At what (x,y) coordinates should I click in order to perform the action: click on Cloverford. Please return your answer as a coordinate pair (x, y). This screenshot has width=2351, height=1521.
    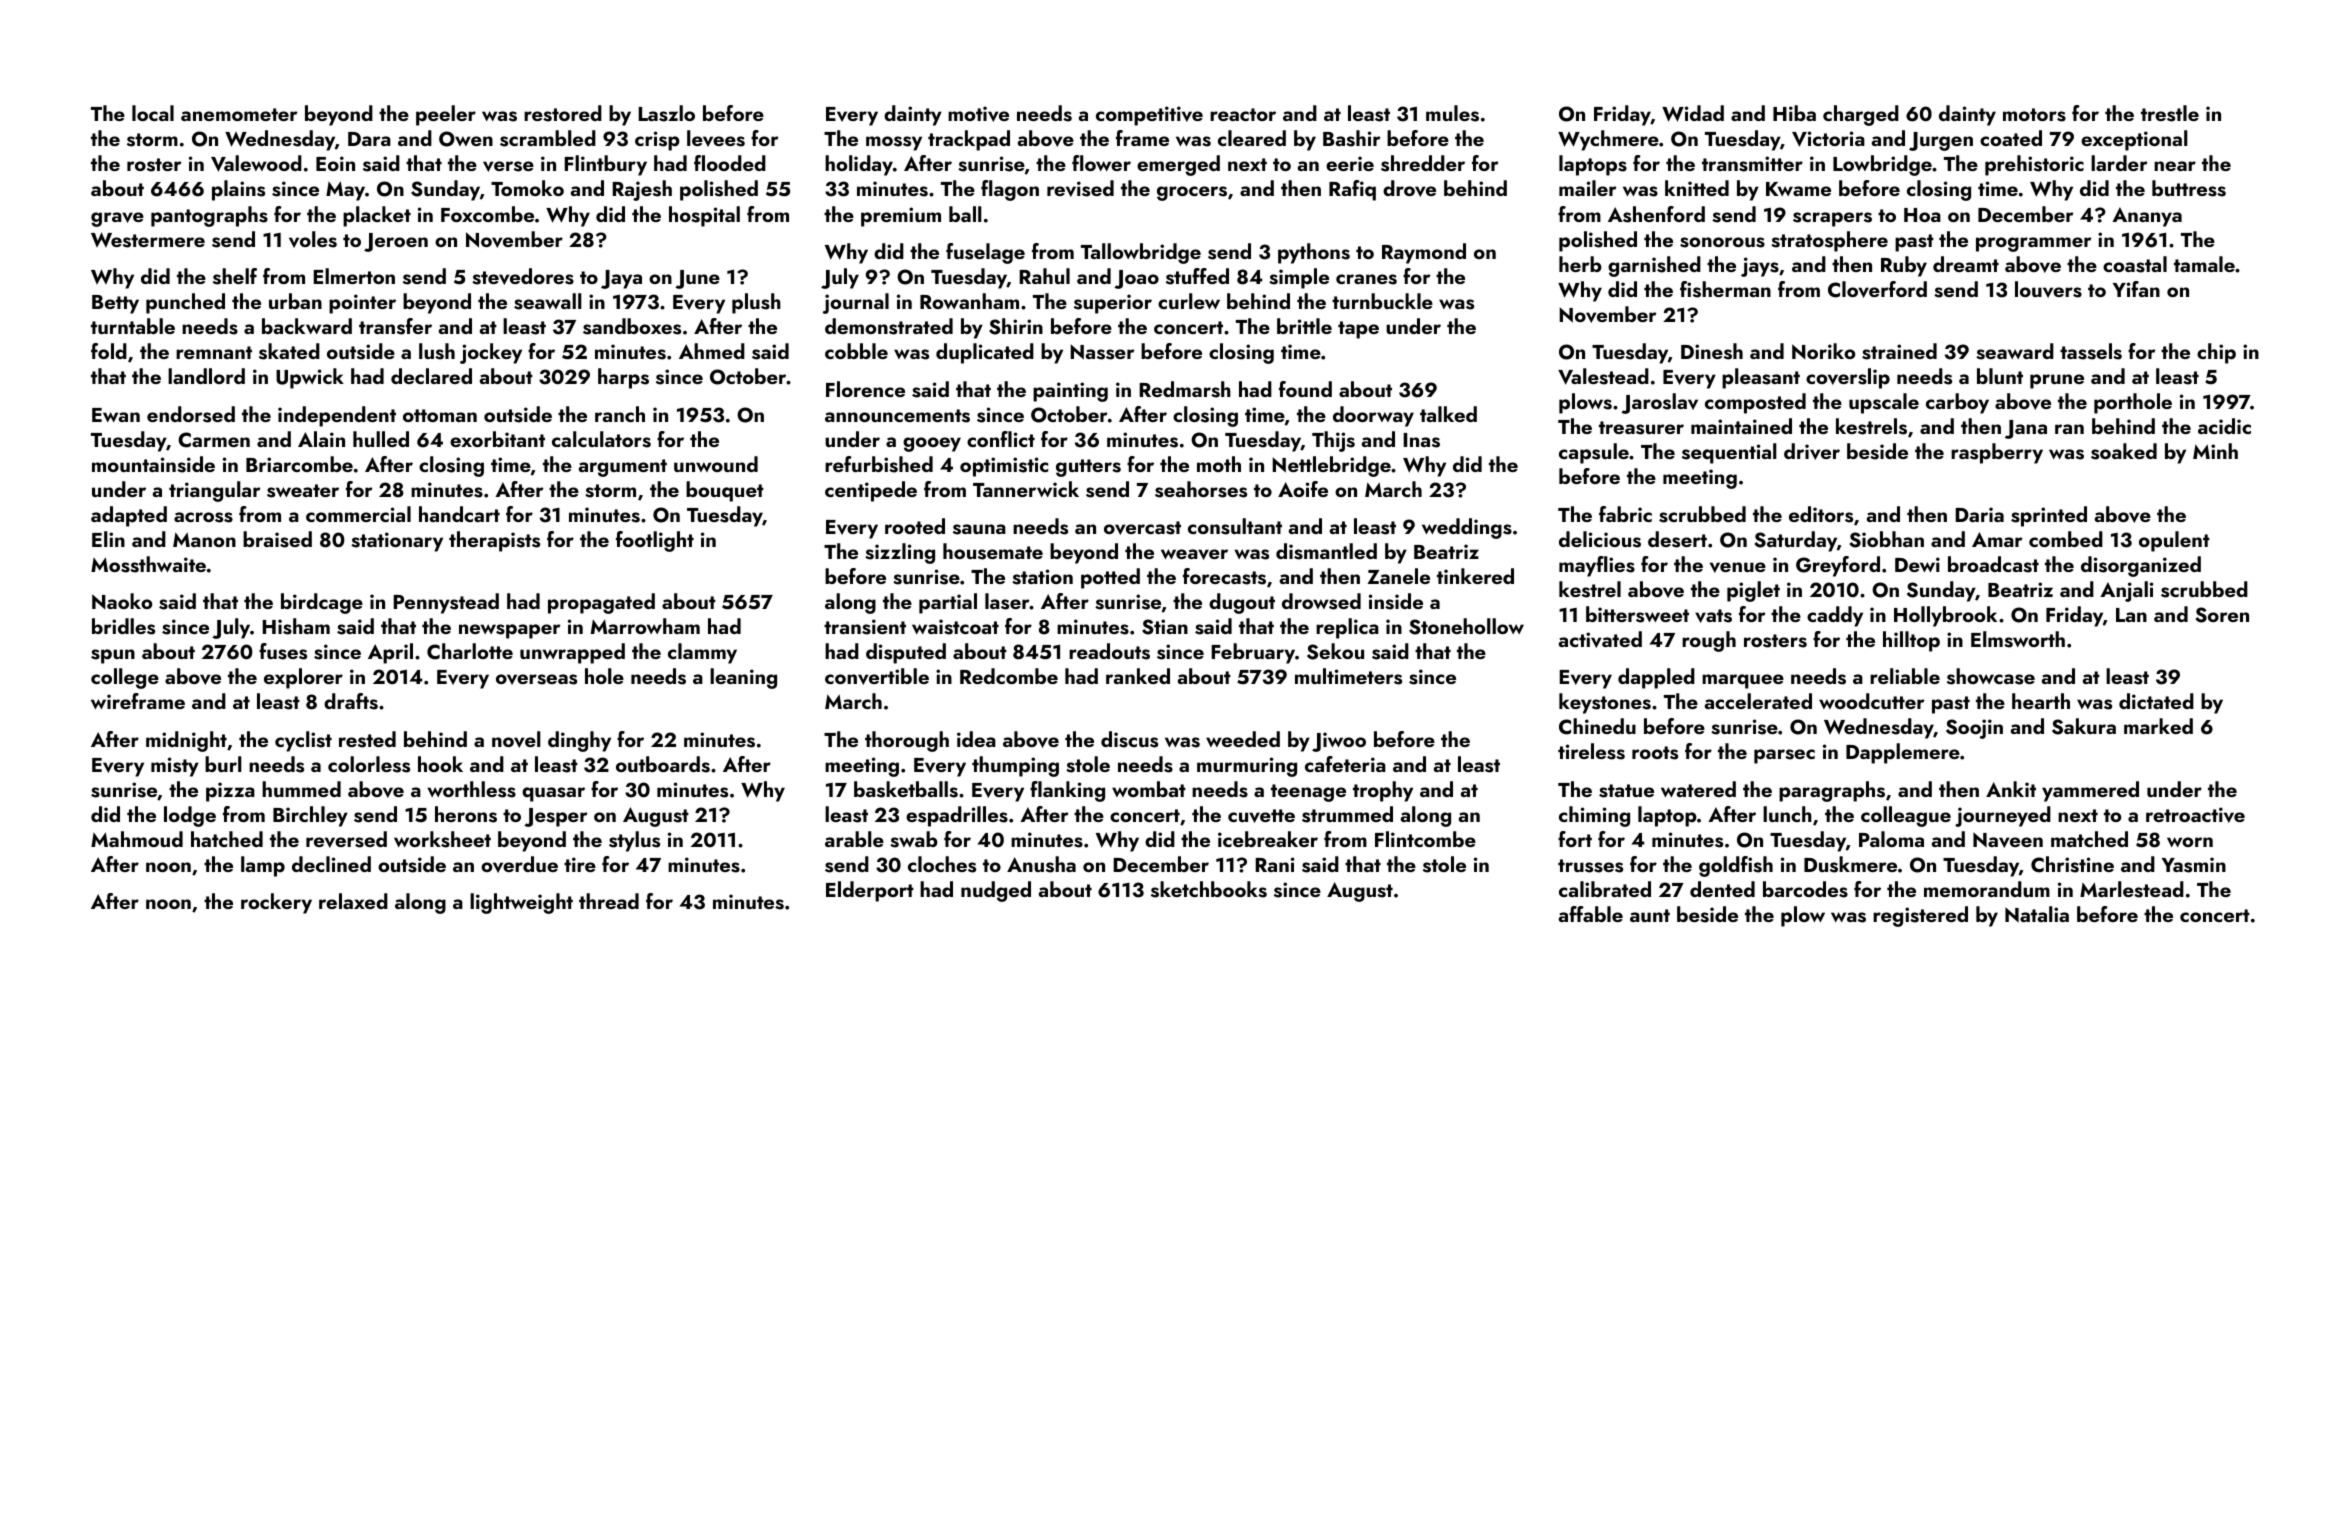
    Looking at the image, I should click on (1877, 289).
